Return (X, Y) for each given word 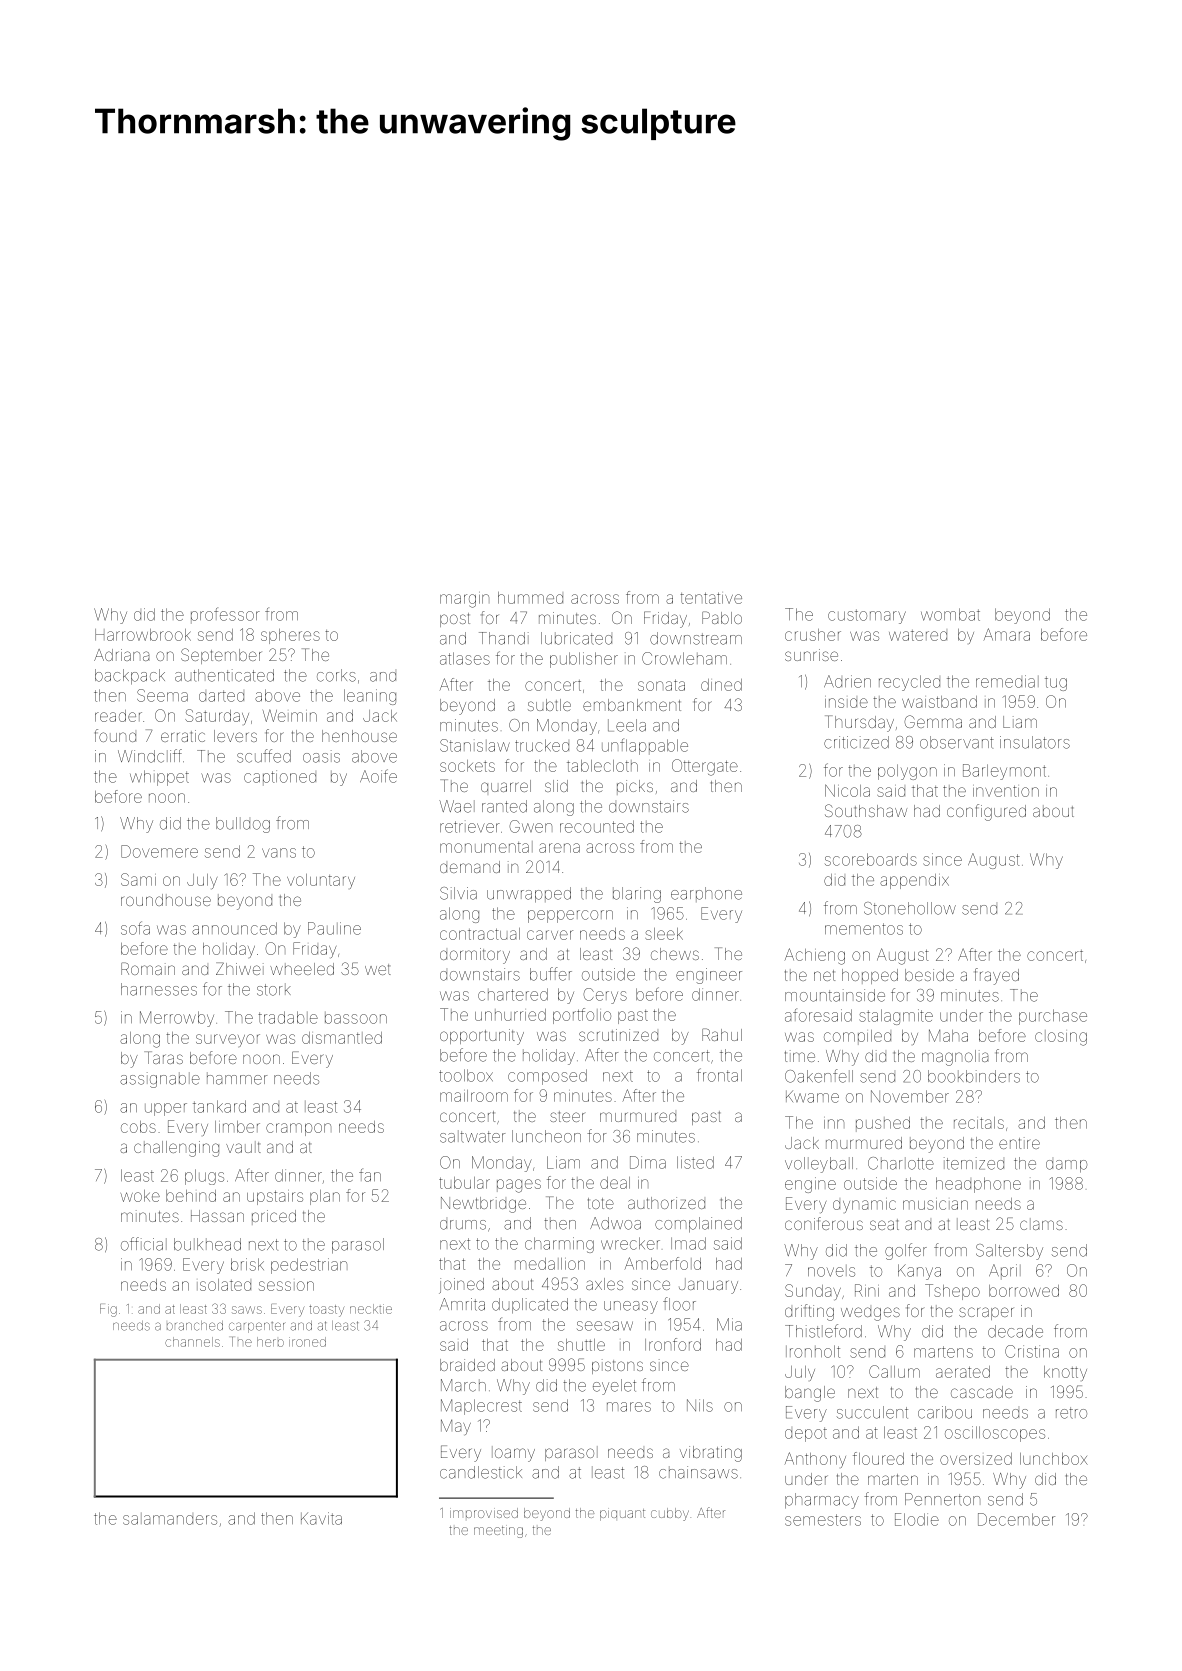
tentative (711, 598)
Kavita (321, 1518)
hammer (237, 1078)
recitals (979, 1123)
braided (467, 1365)
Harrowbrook (143, 635)
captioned (280, 778)
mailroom (474, 1096)
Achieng (815, 956)
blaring (637, 895)
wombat (950, 614)
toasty (326, 1311)
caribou (945, 1412)
